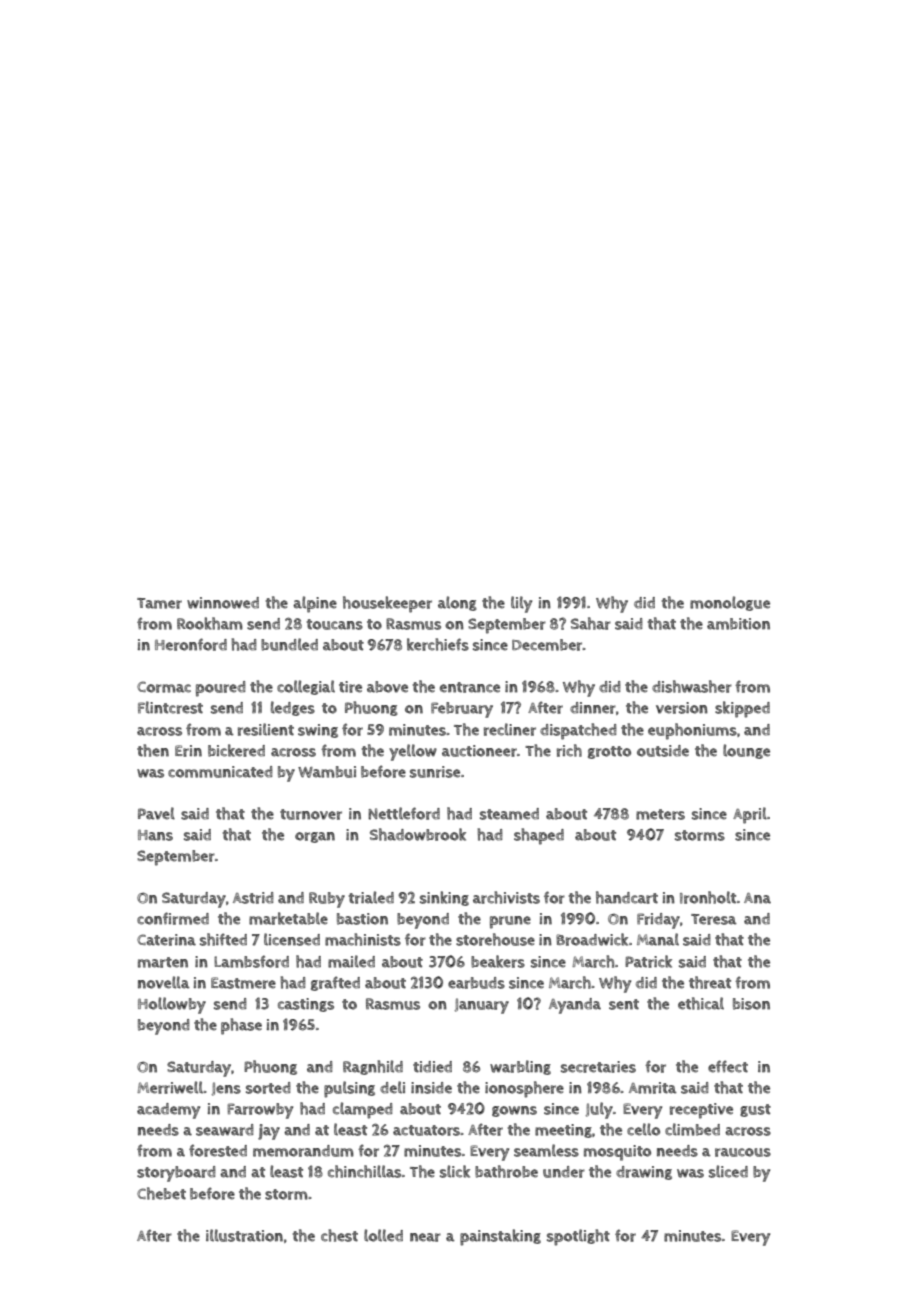 The height and width of the image is (1316, 908). Describe the element at coordinates (365, 1171) in the image. I see `chinchillas` at that location.
